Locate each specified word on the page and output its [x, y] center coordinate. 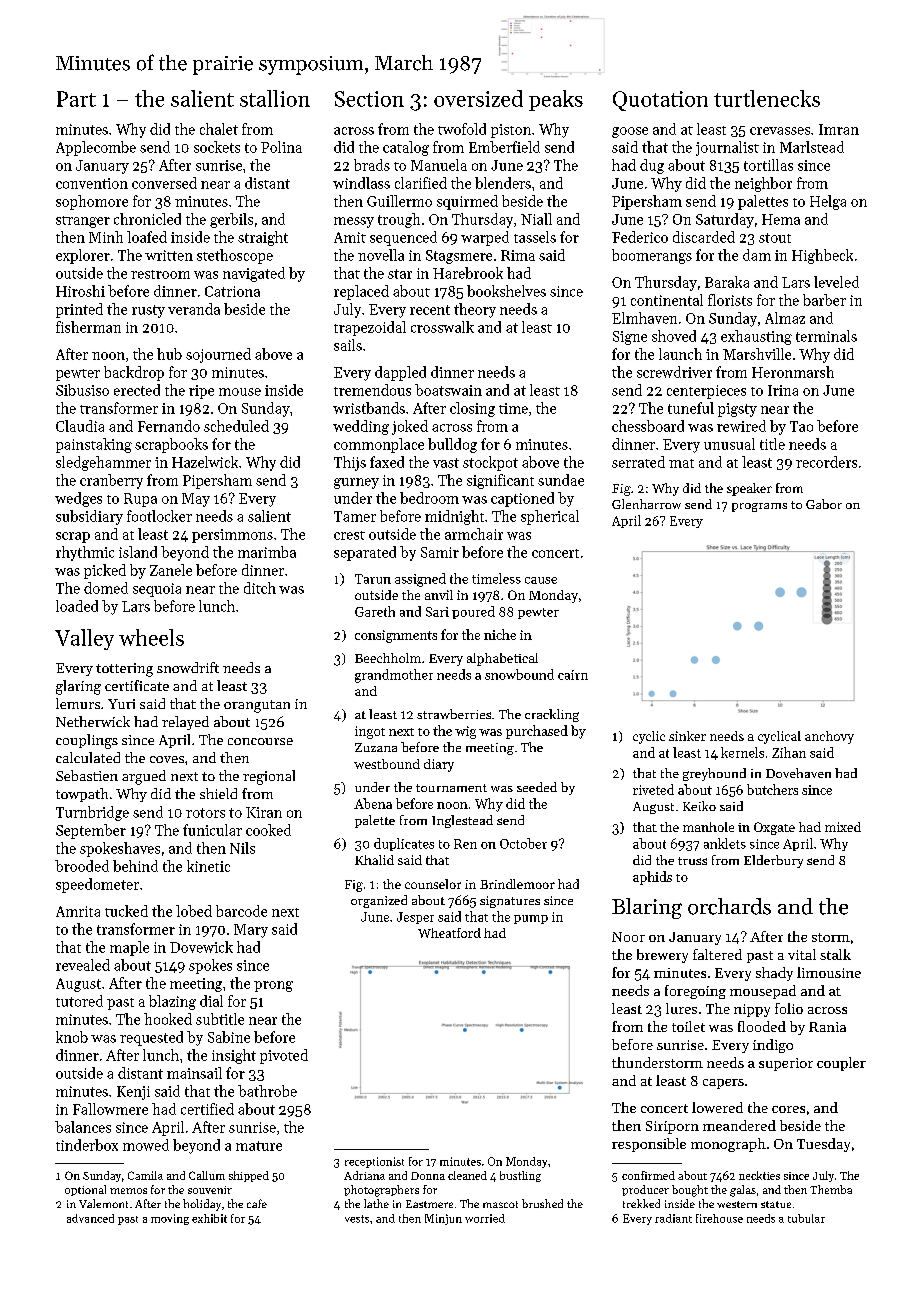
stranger [83, 222]
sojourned [218, 355]
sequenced [403, 238]
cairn [573, 675]
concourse [260, 741]
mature [259, 1146]
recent [430, 310]
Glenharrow [646, 504]
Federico [640, 237]
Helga [828, 202]
